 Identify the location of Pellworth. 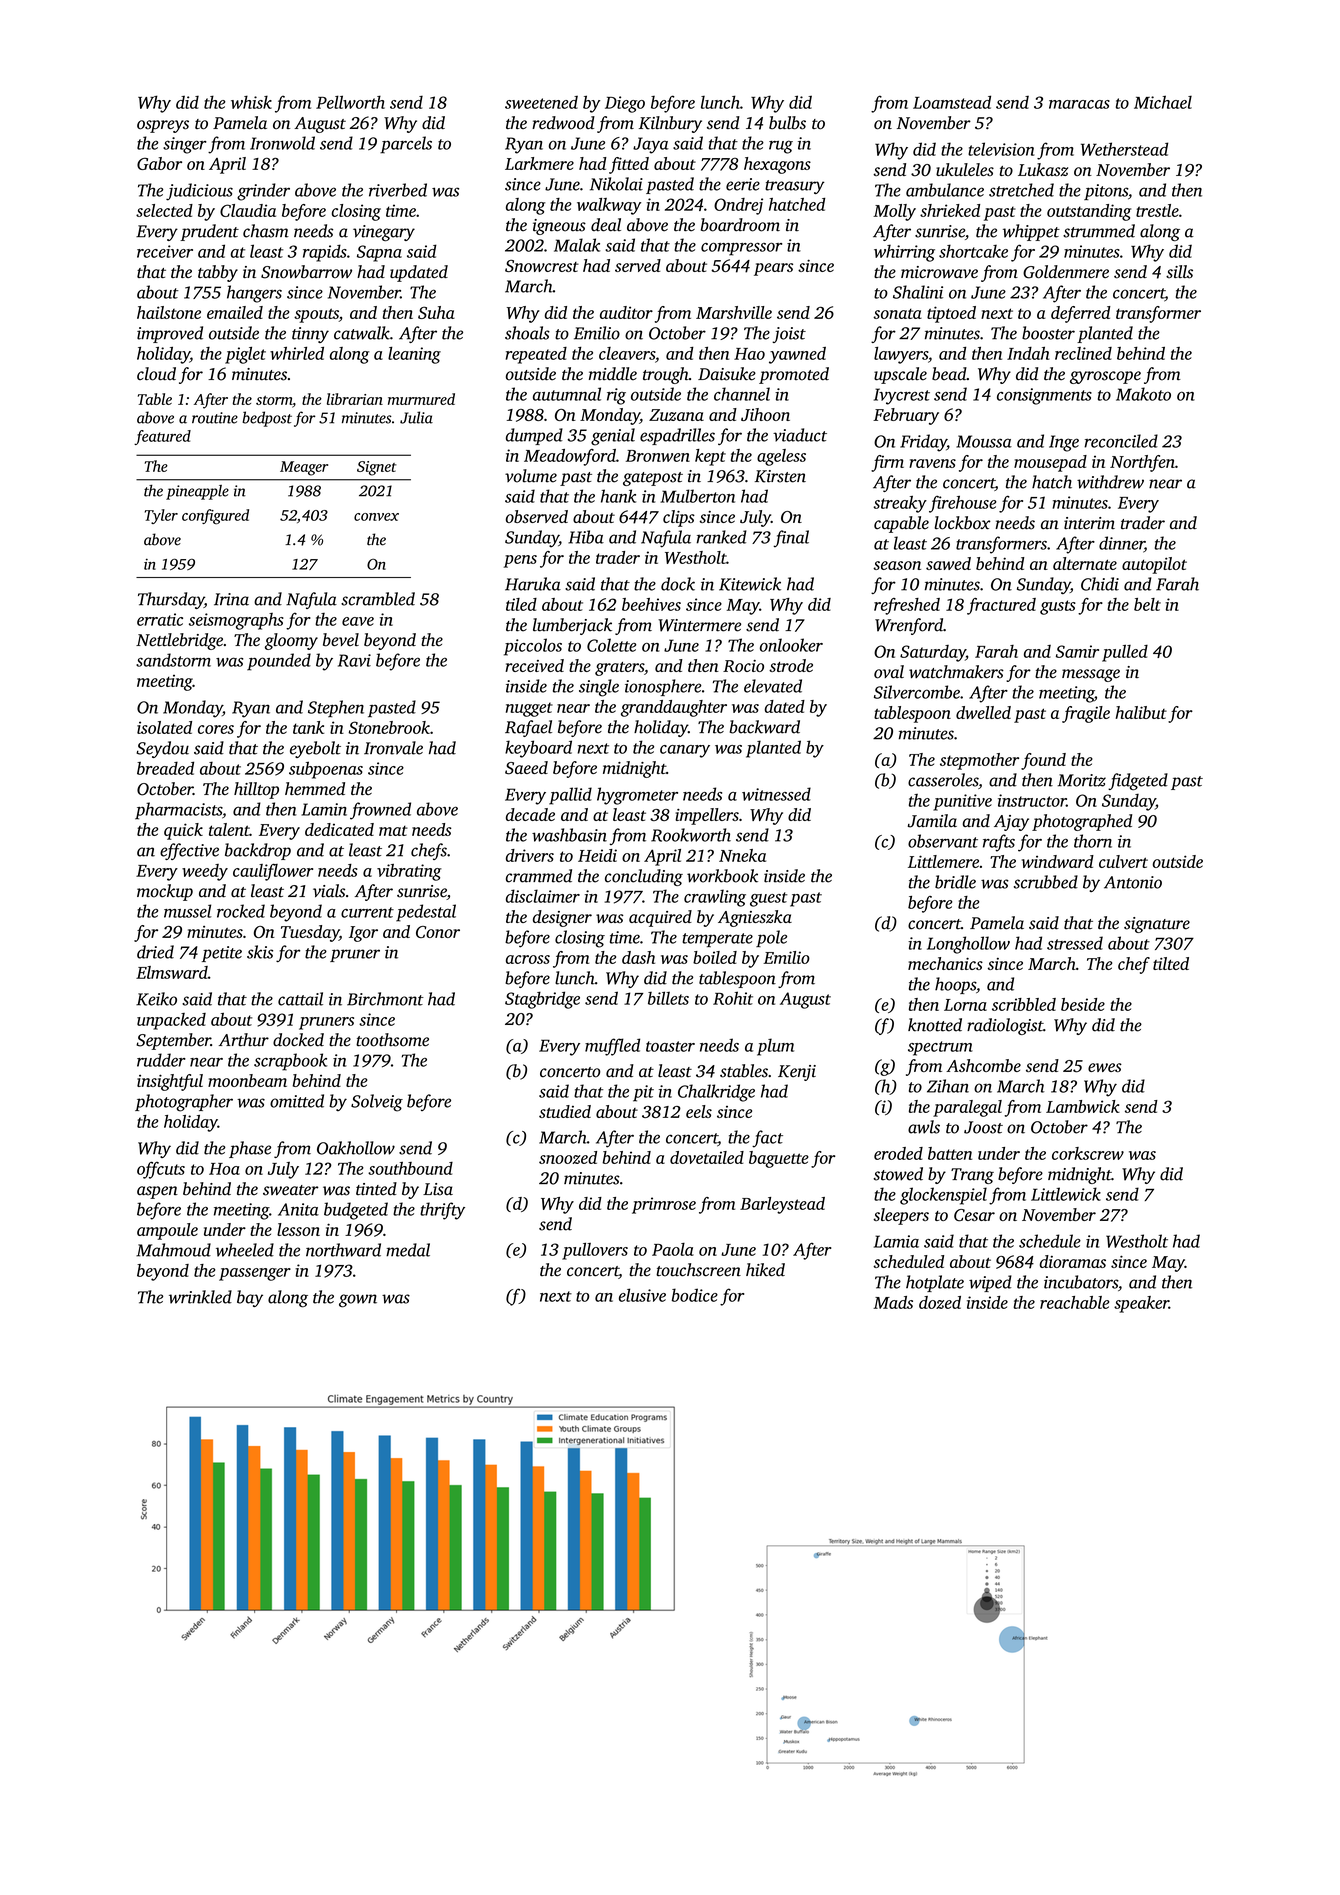
(350, 102).
